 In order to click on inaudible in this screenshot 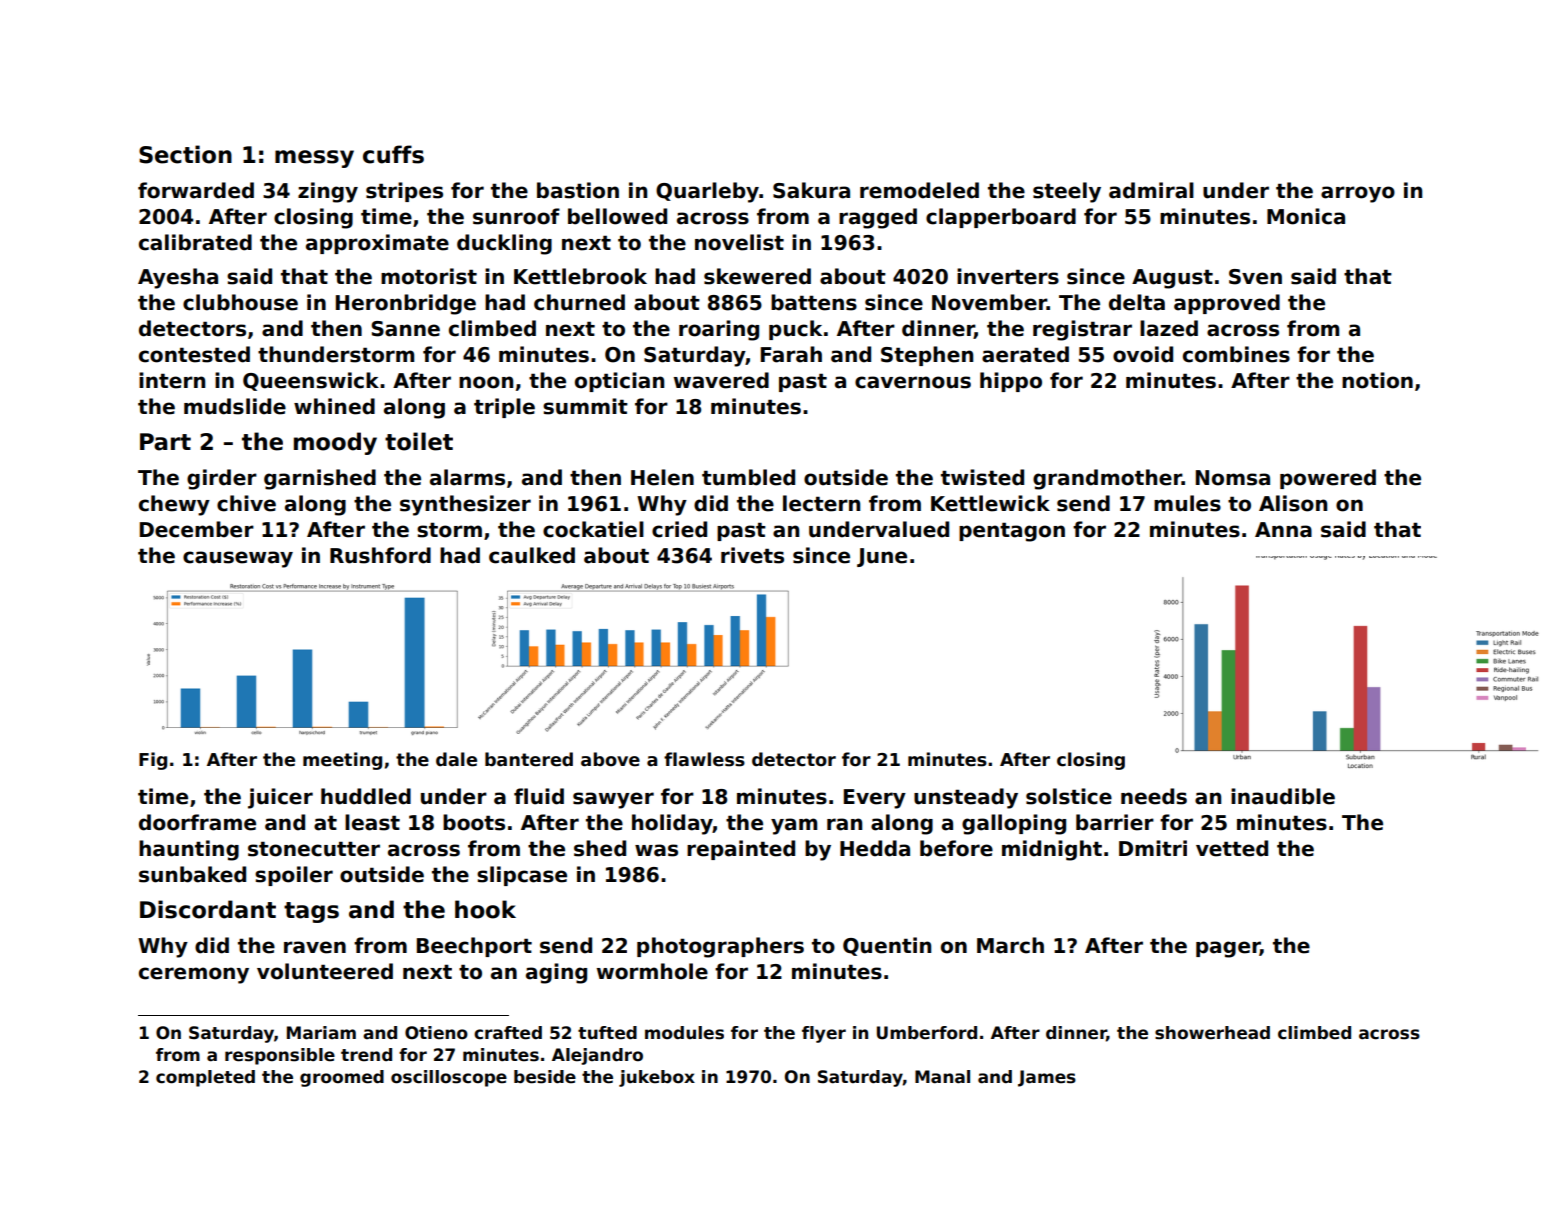, I will do `click(1283, 796)`.
